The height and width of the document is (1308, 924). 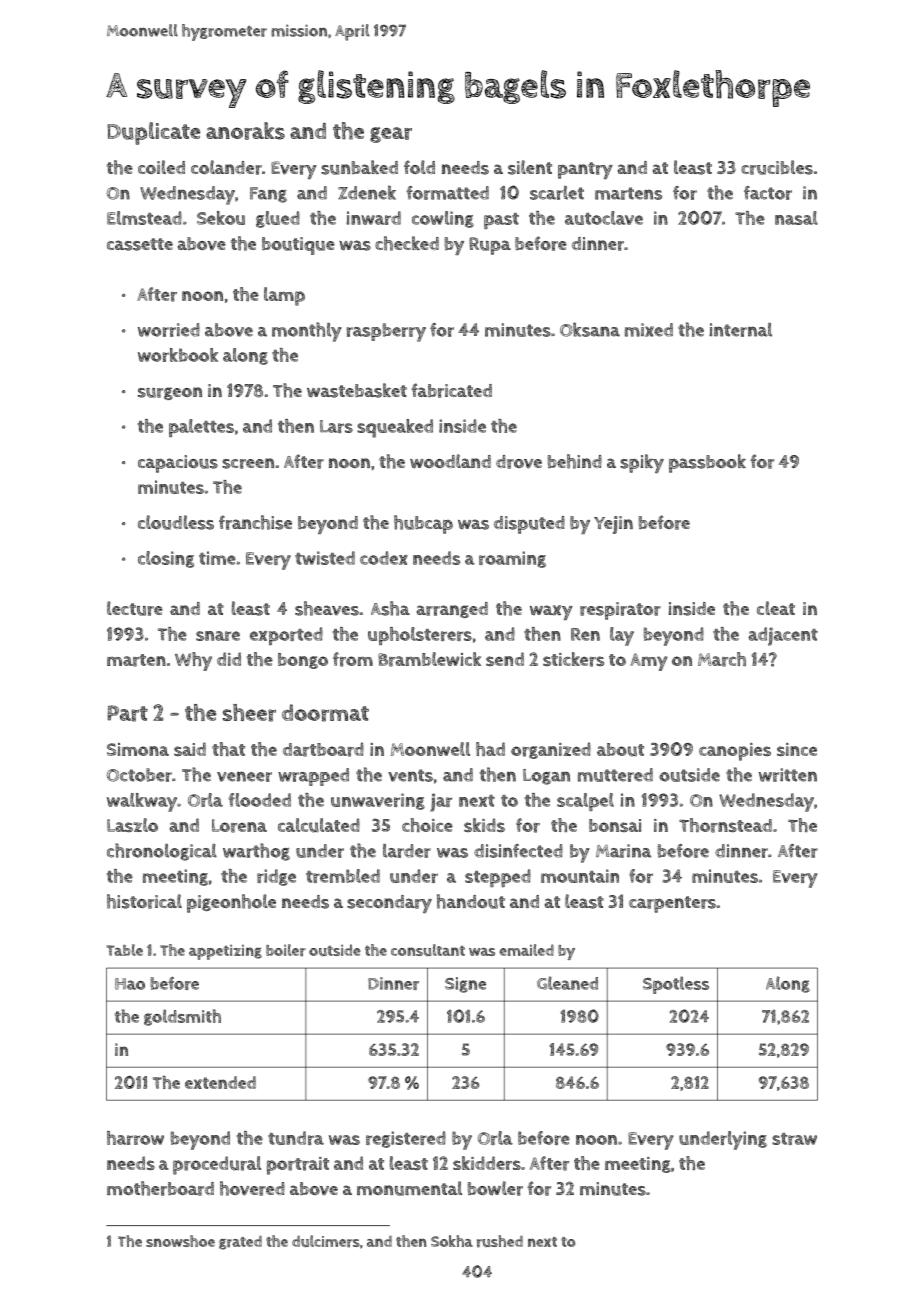 I want to click on Oksana, so click(x=590, y=329).
